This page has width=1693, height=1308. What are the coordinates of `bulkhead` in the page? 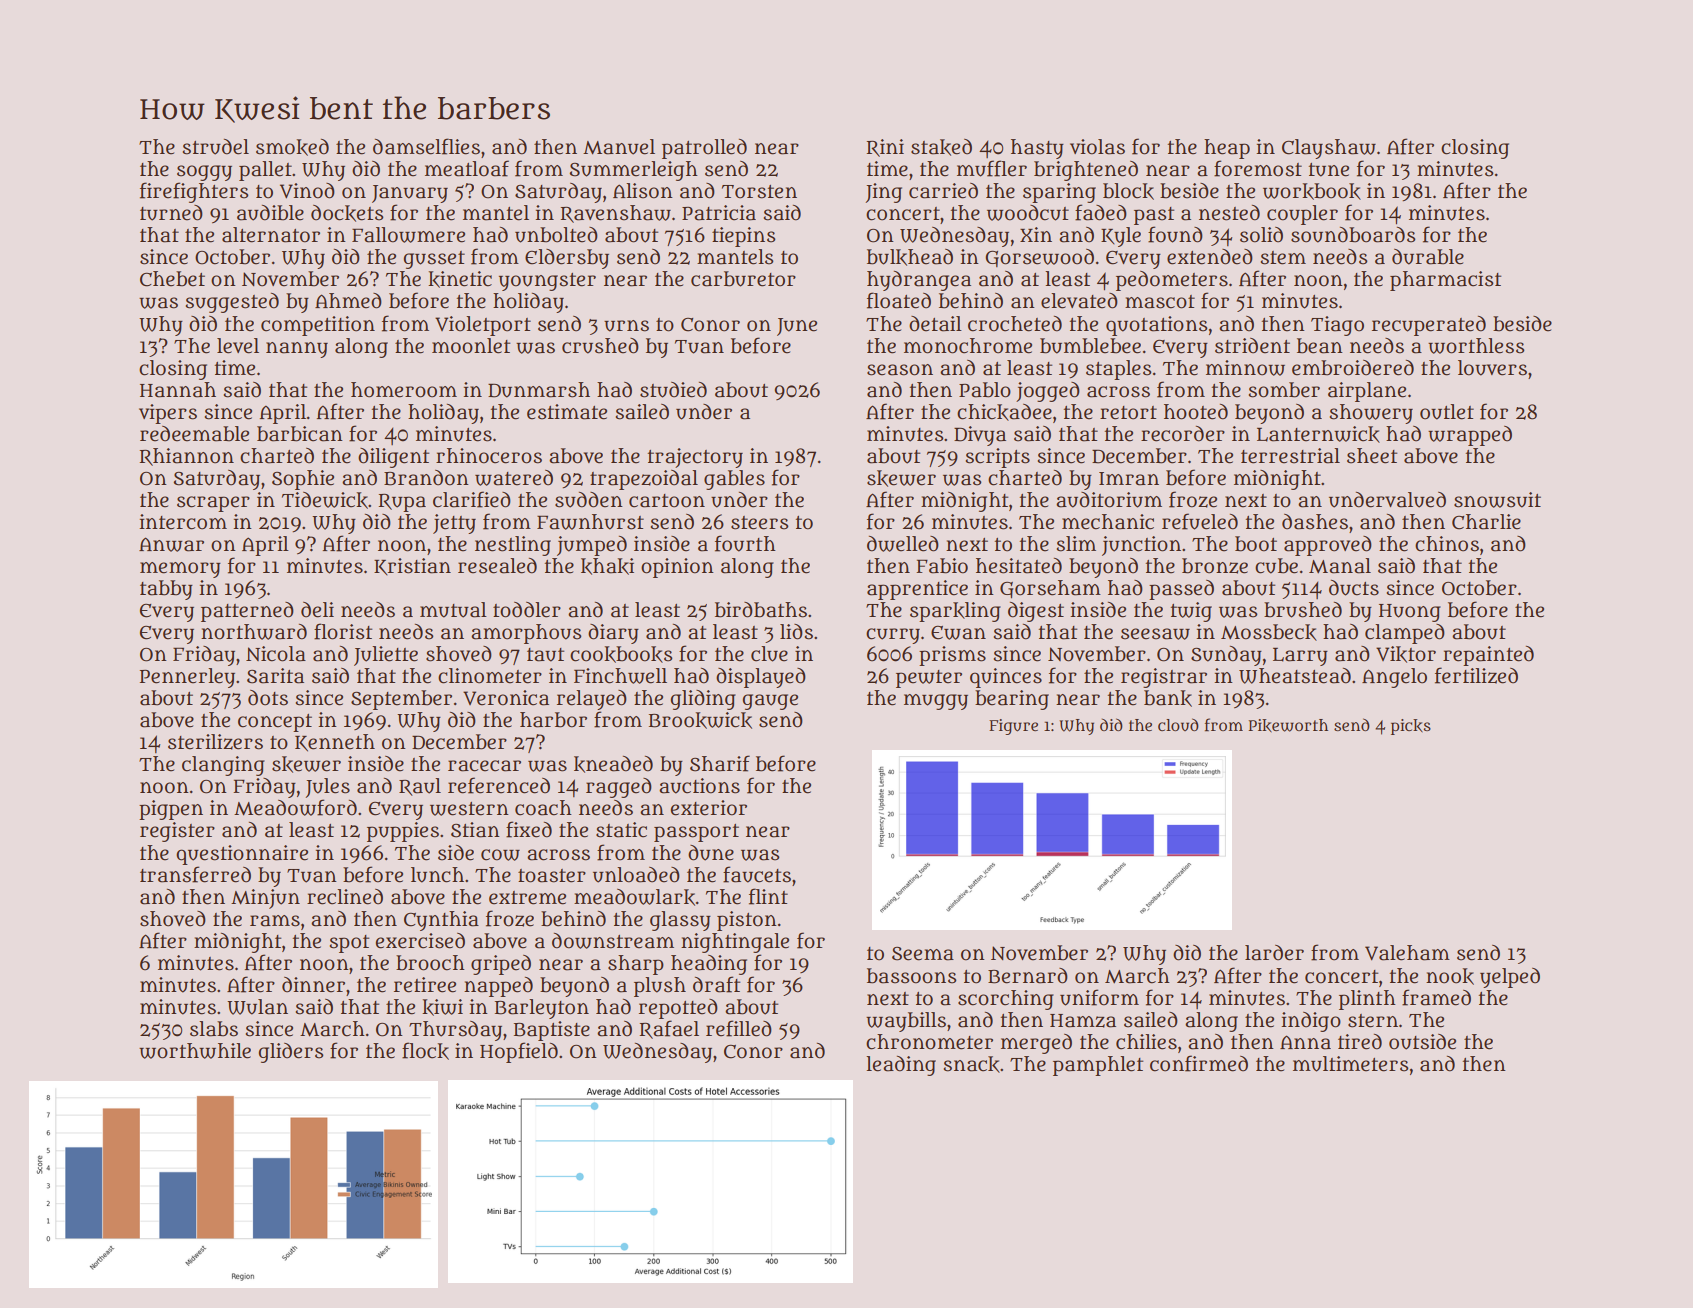 It's located at (910, 257).
